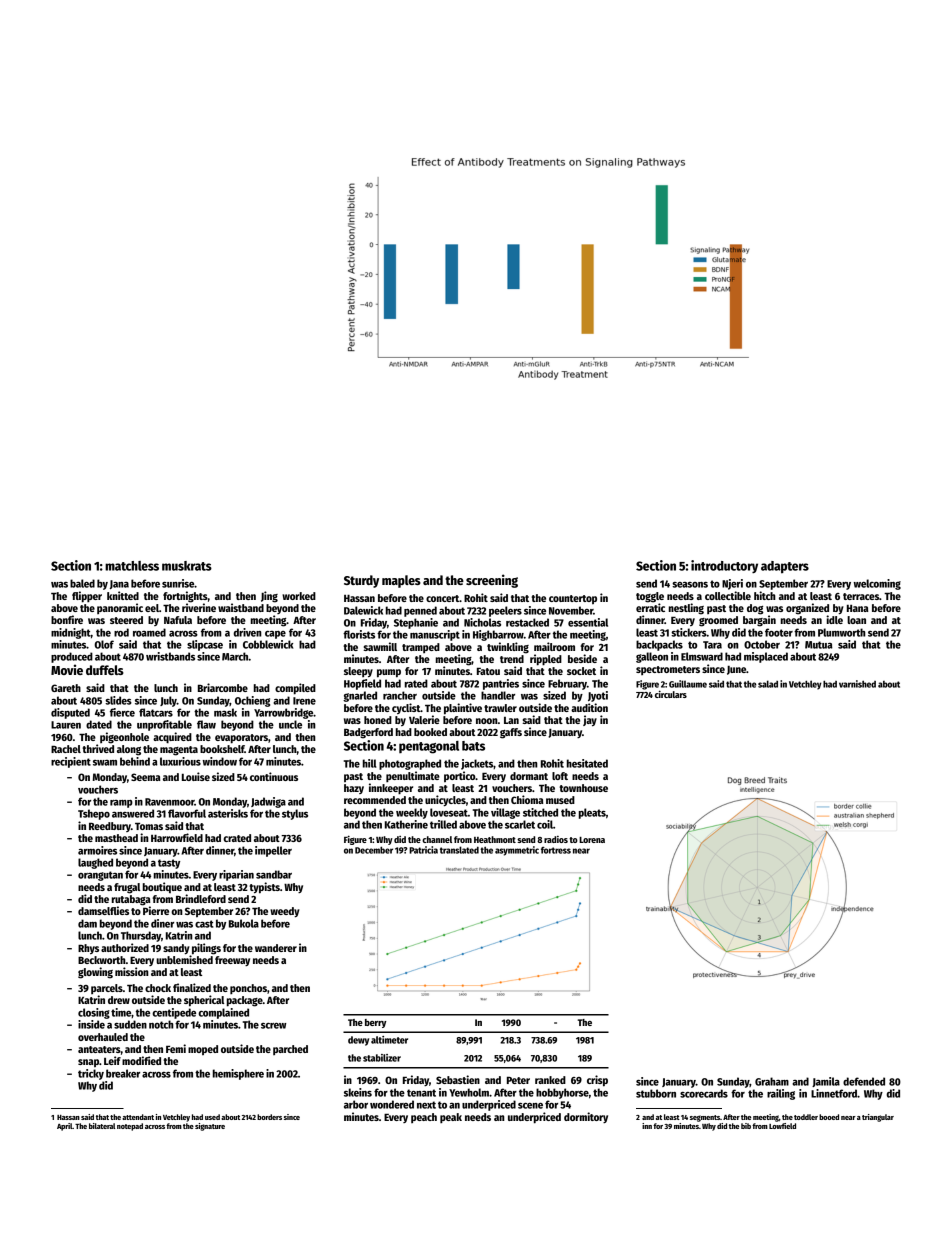  Describe the element at coordinates (132, 566) in the document. I see `matchless` at that location.
